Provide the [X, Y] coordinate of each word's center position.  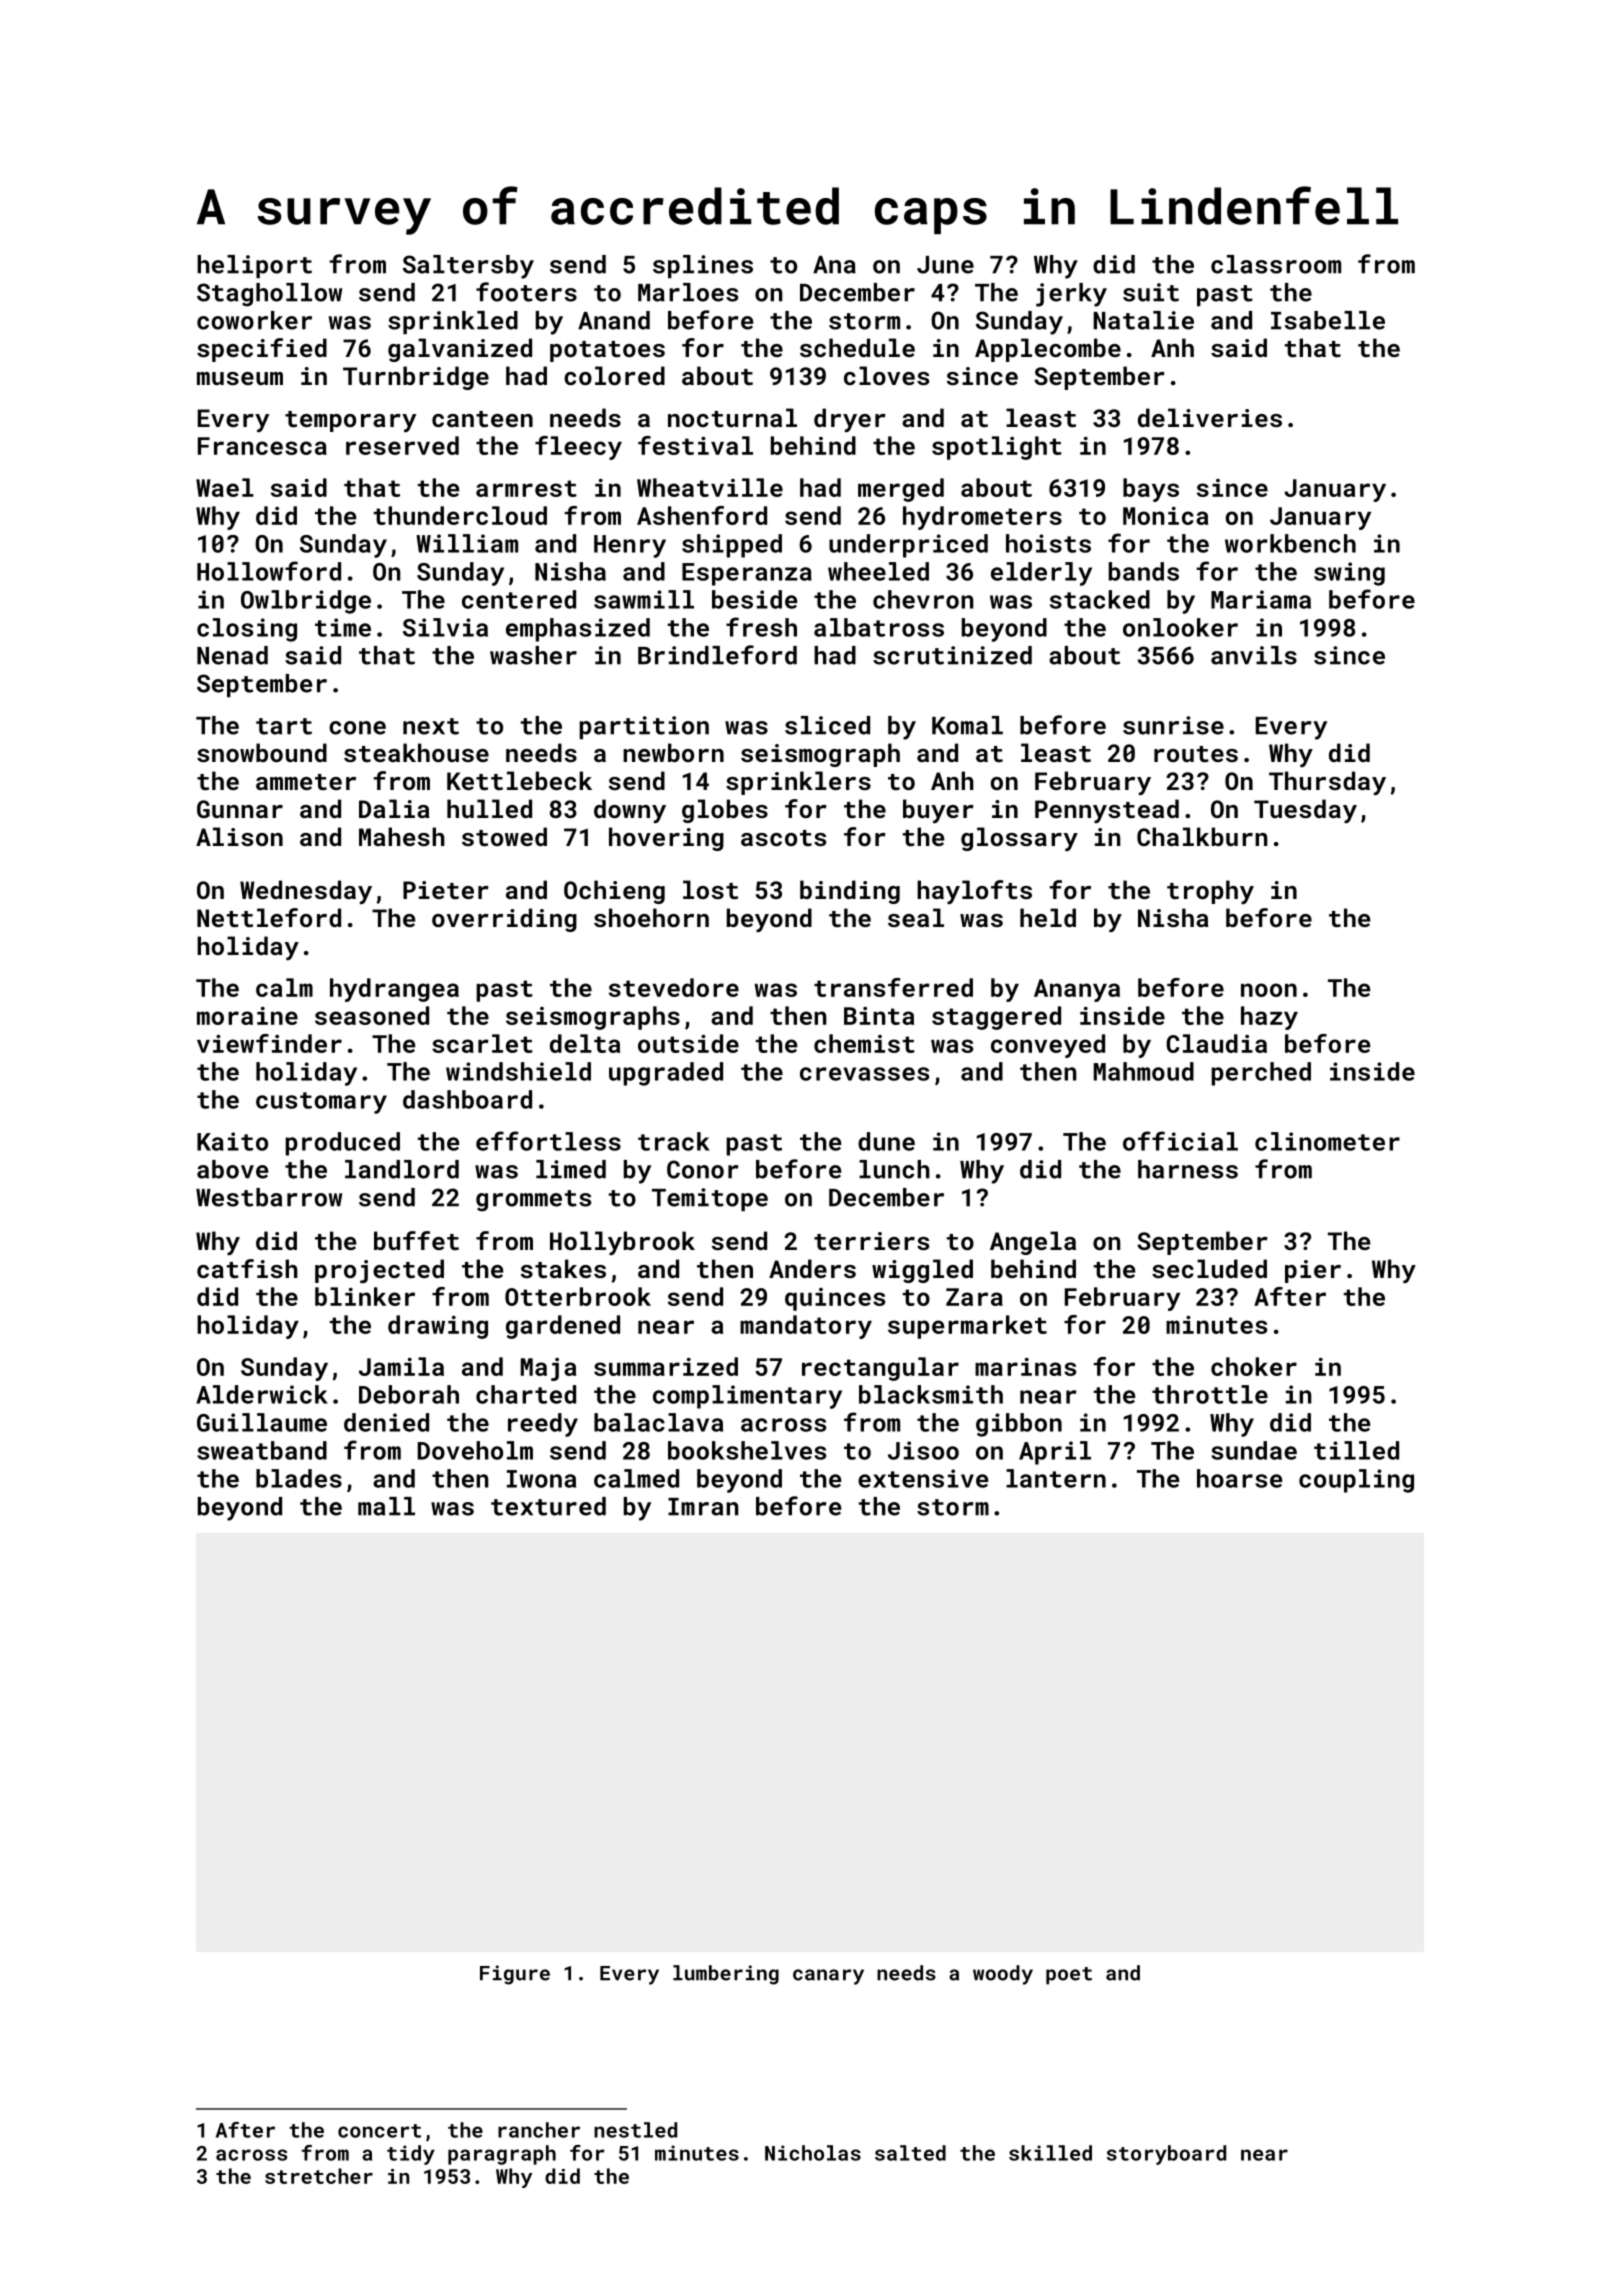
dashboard [467, 1099]
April [1055, 1453]
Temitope [710, 1199]
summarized [666, 1366]
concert [379, 2131]
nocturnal [732, 417]
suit [1151, 292]
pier [1313, 1271]
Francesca [262, 446]
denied [386, 1422]
